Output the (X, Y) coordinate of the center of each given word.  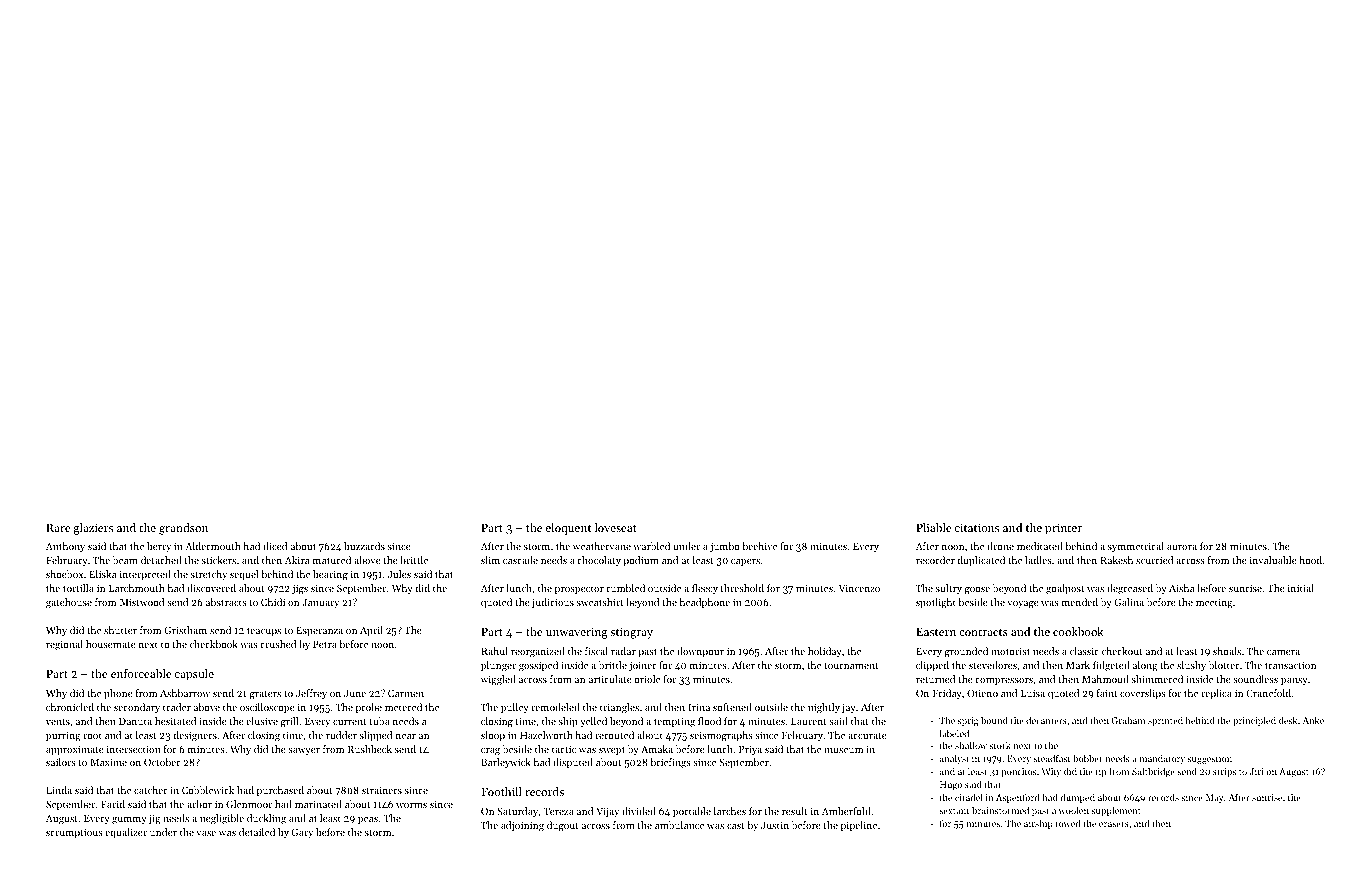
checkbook (214, 644)
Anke (1313, 720)
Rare (58, 527)
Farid (113, 804)
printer (1063, 529)
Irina (699, 707)
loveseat (616, 527)
